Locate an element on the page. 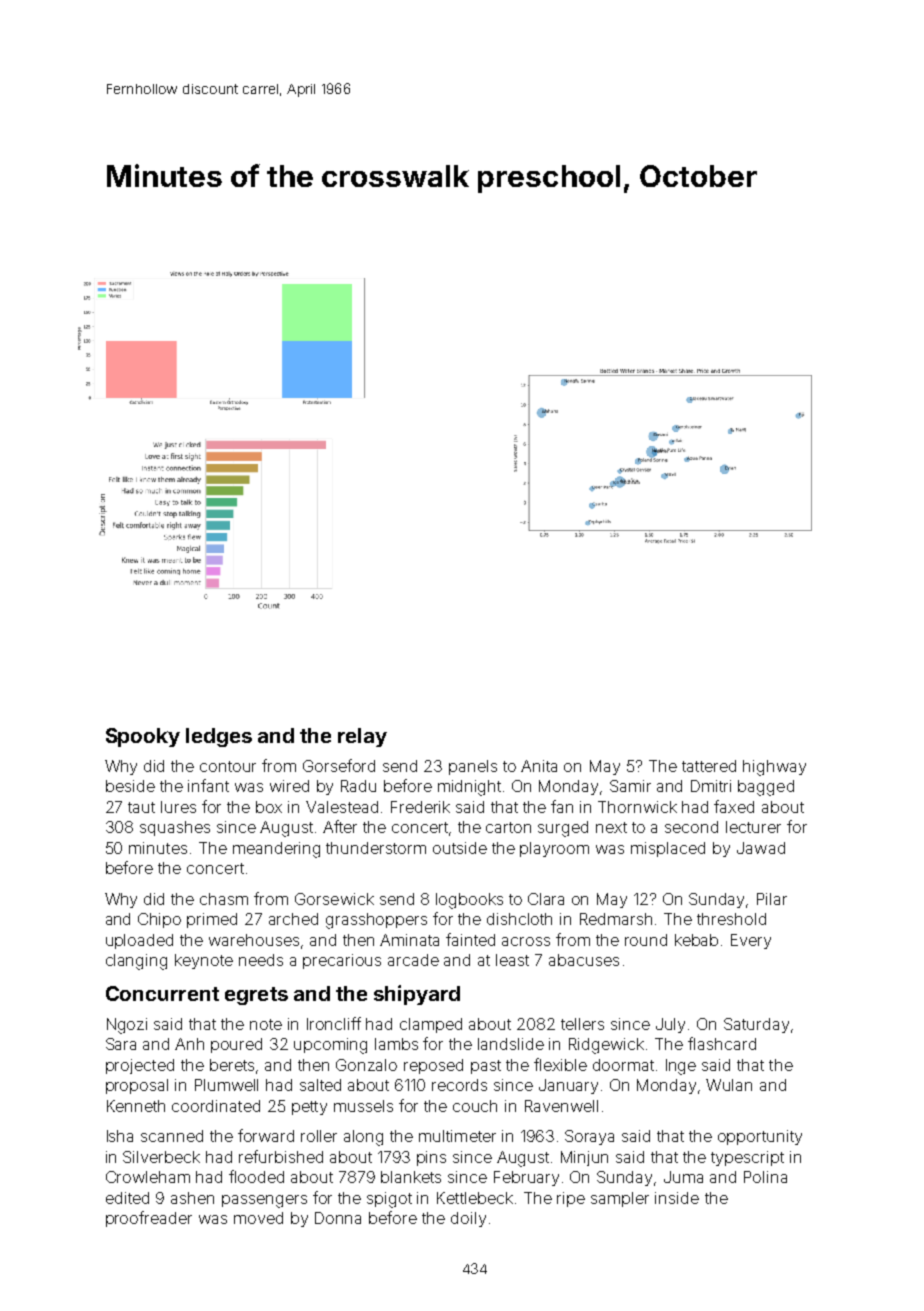 This image has width=924, height=1311. ledges is located at coordinates (219, 737).
